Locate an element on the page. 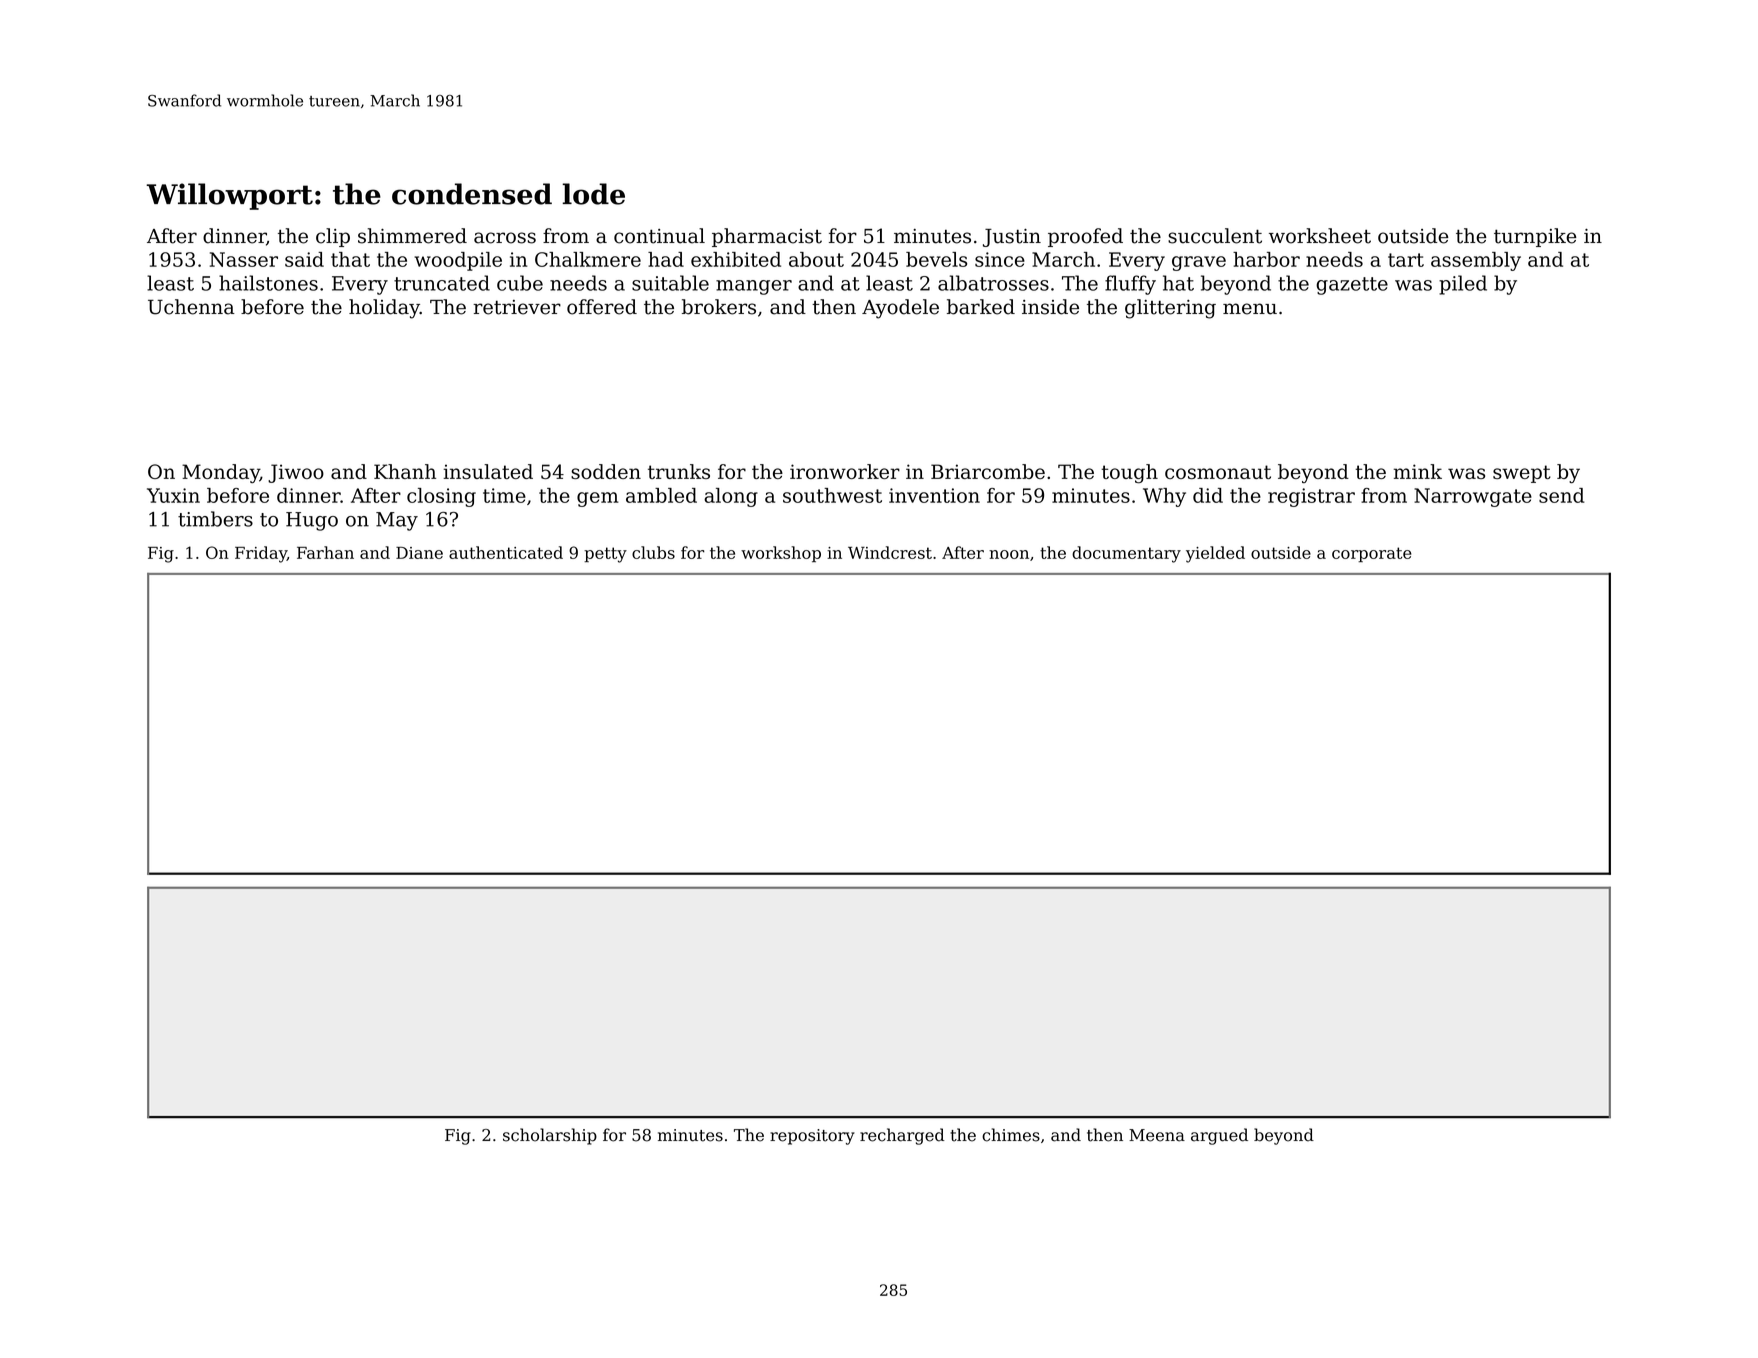 Image resolution: width=1758 pixels, height=1358 pixels. Diane is located at coordinates (419, 553).
